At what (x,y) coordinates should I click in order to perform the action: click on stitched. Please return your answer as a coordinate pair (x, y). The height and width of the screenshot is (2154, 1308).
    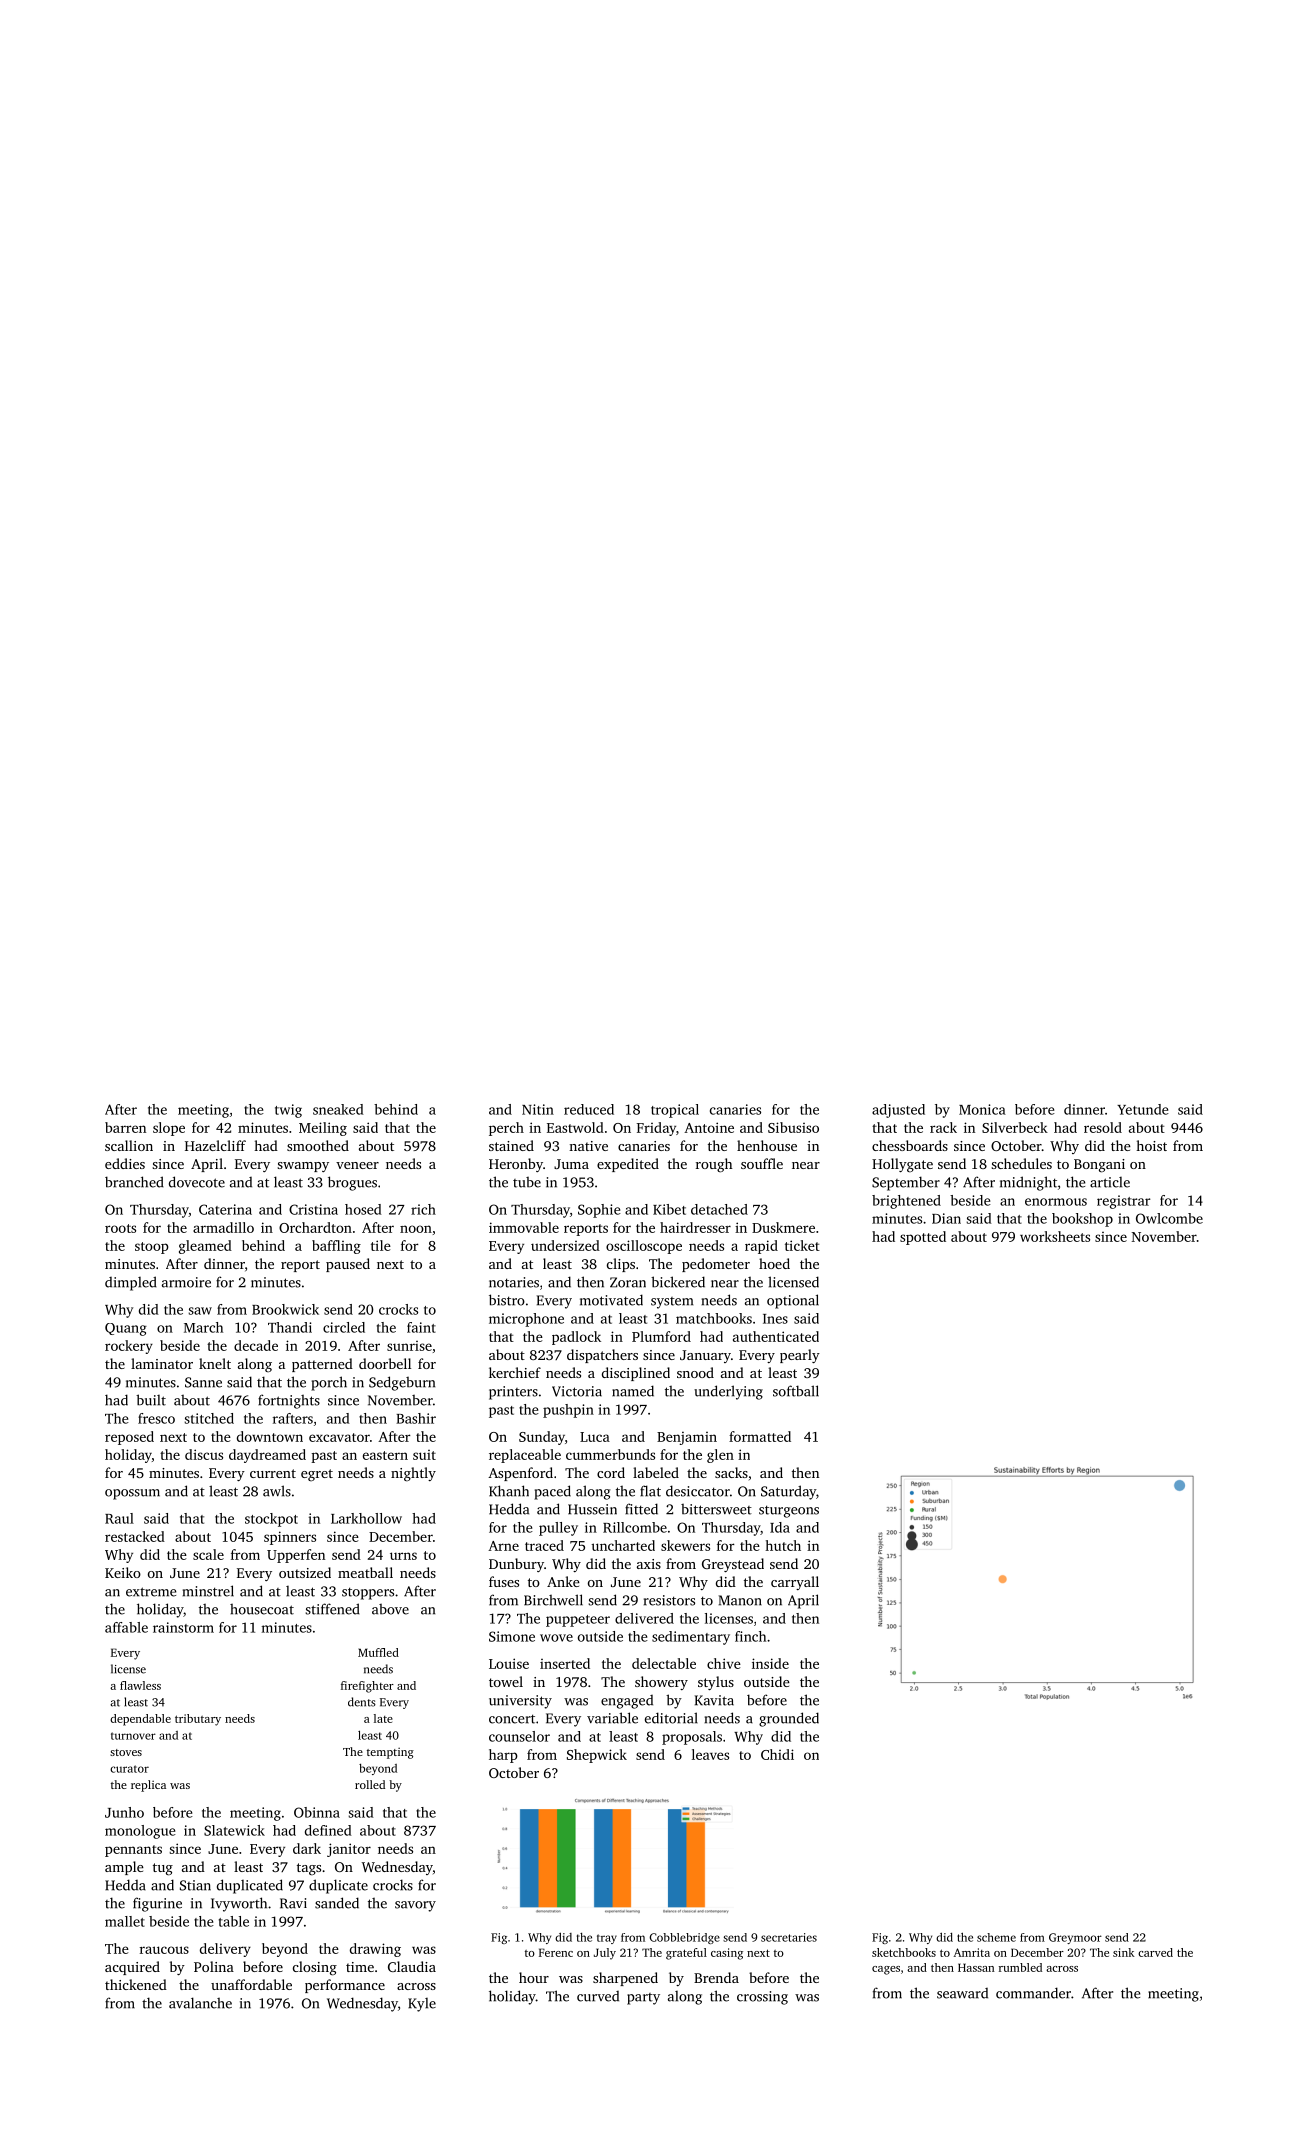
    Looking at the image, I should click on (209, 1418).
